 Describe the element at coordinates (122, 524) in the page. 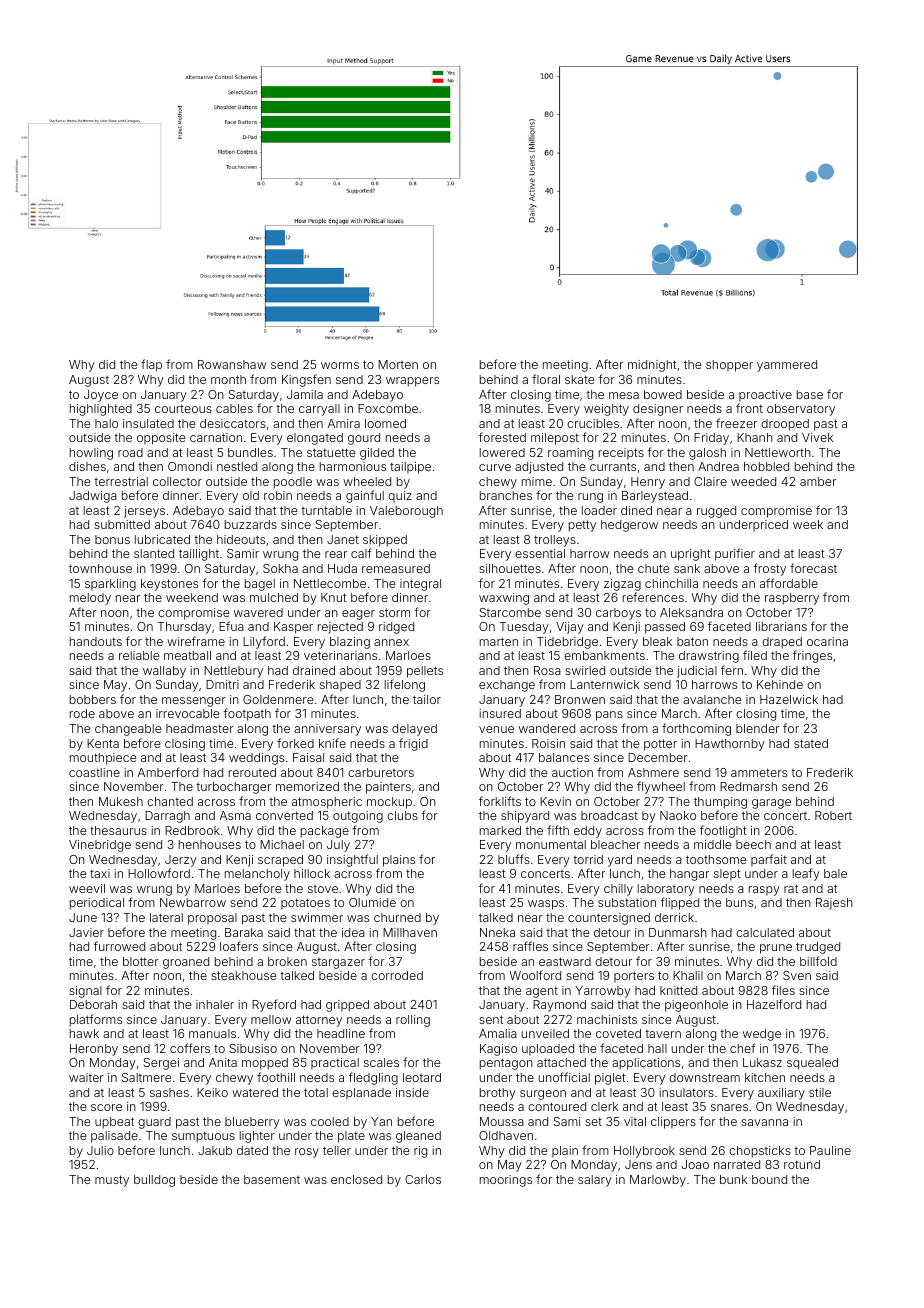

I see `submitted` at that location.
